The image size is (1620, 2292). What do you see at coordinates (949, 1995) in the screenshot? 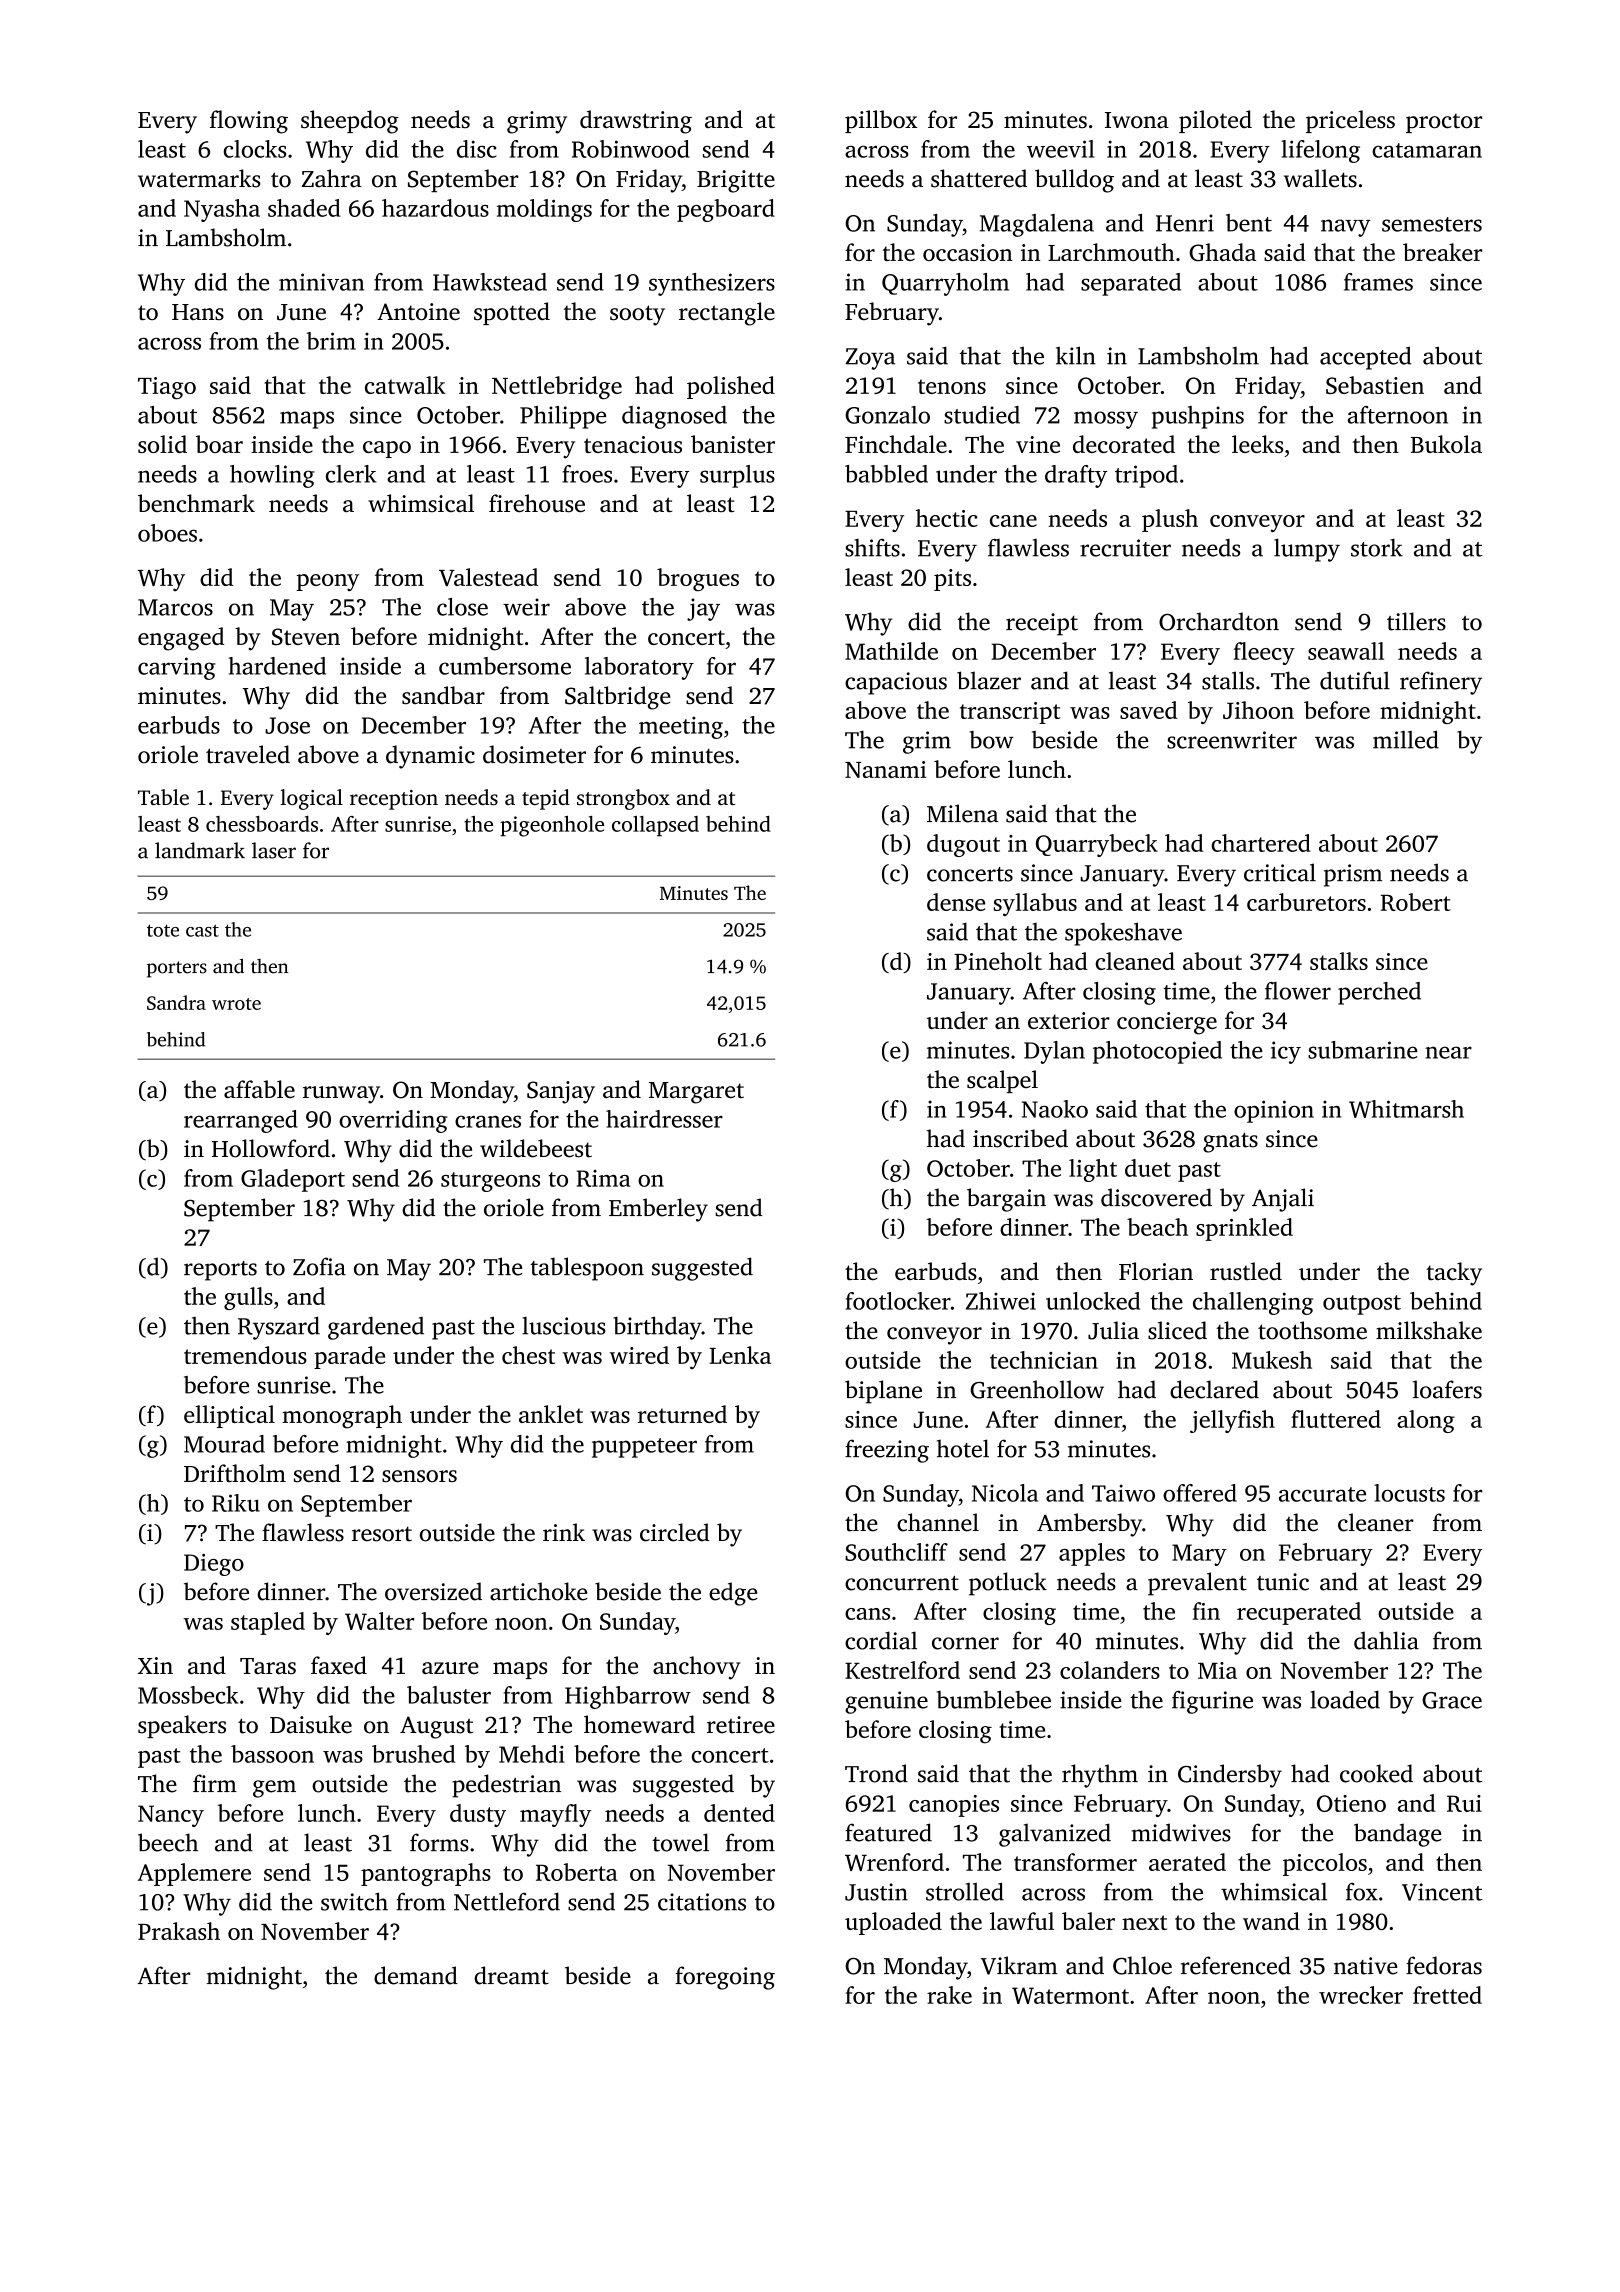
I see `rake` at bounding box center [949, 1995].
